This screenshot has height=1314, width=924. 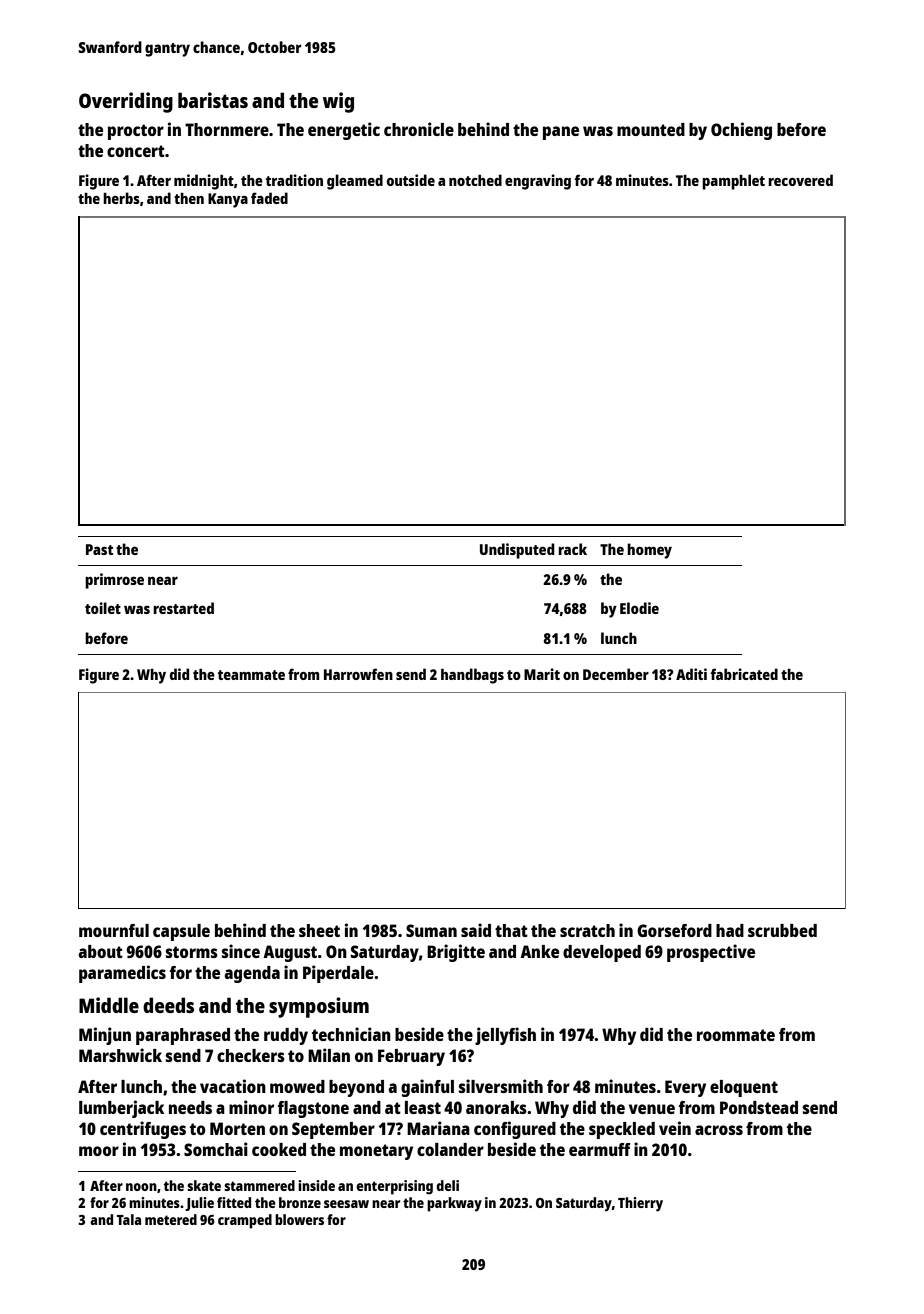 I want to click on Anke, so click(x=539, y=951).
